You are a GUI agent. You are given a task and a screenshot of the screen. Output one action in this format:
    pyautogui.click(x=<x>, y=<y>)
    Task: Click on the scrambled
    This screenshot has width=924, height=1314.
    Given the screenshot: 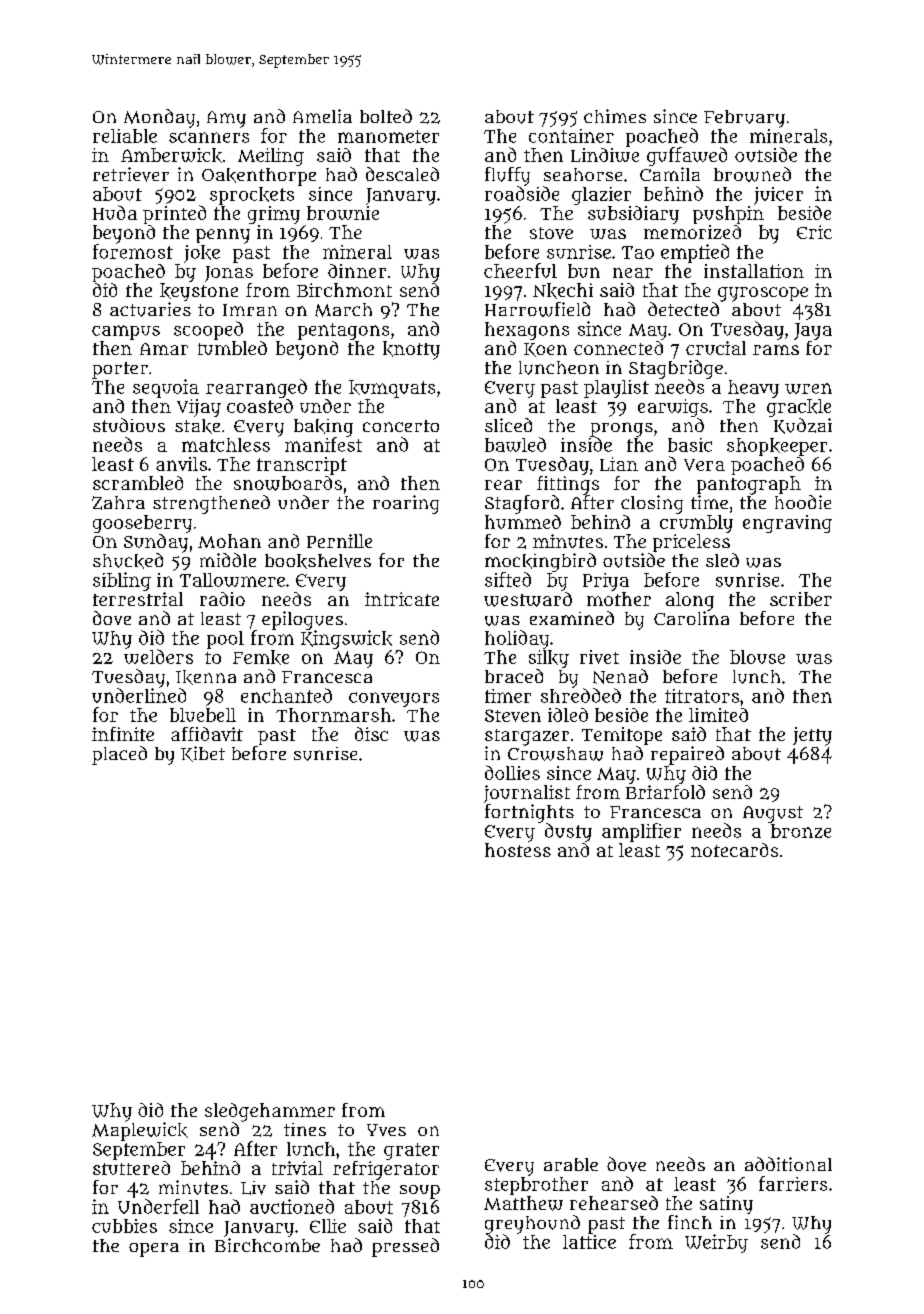 What is the action you would take?
    pyautogui.click(x=138, y=483)
